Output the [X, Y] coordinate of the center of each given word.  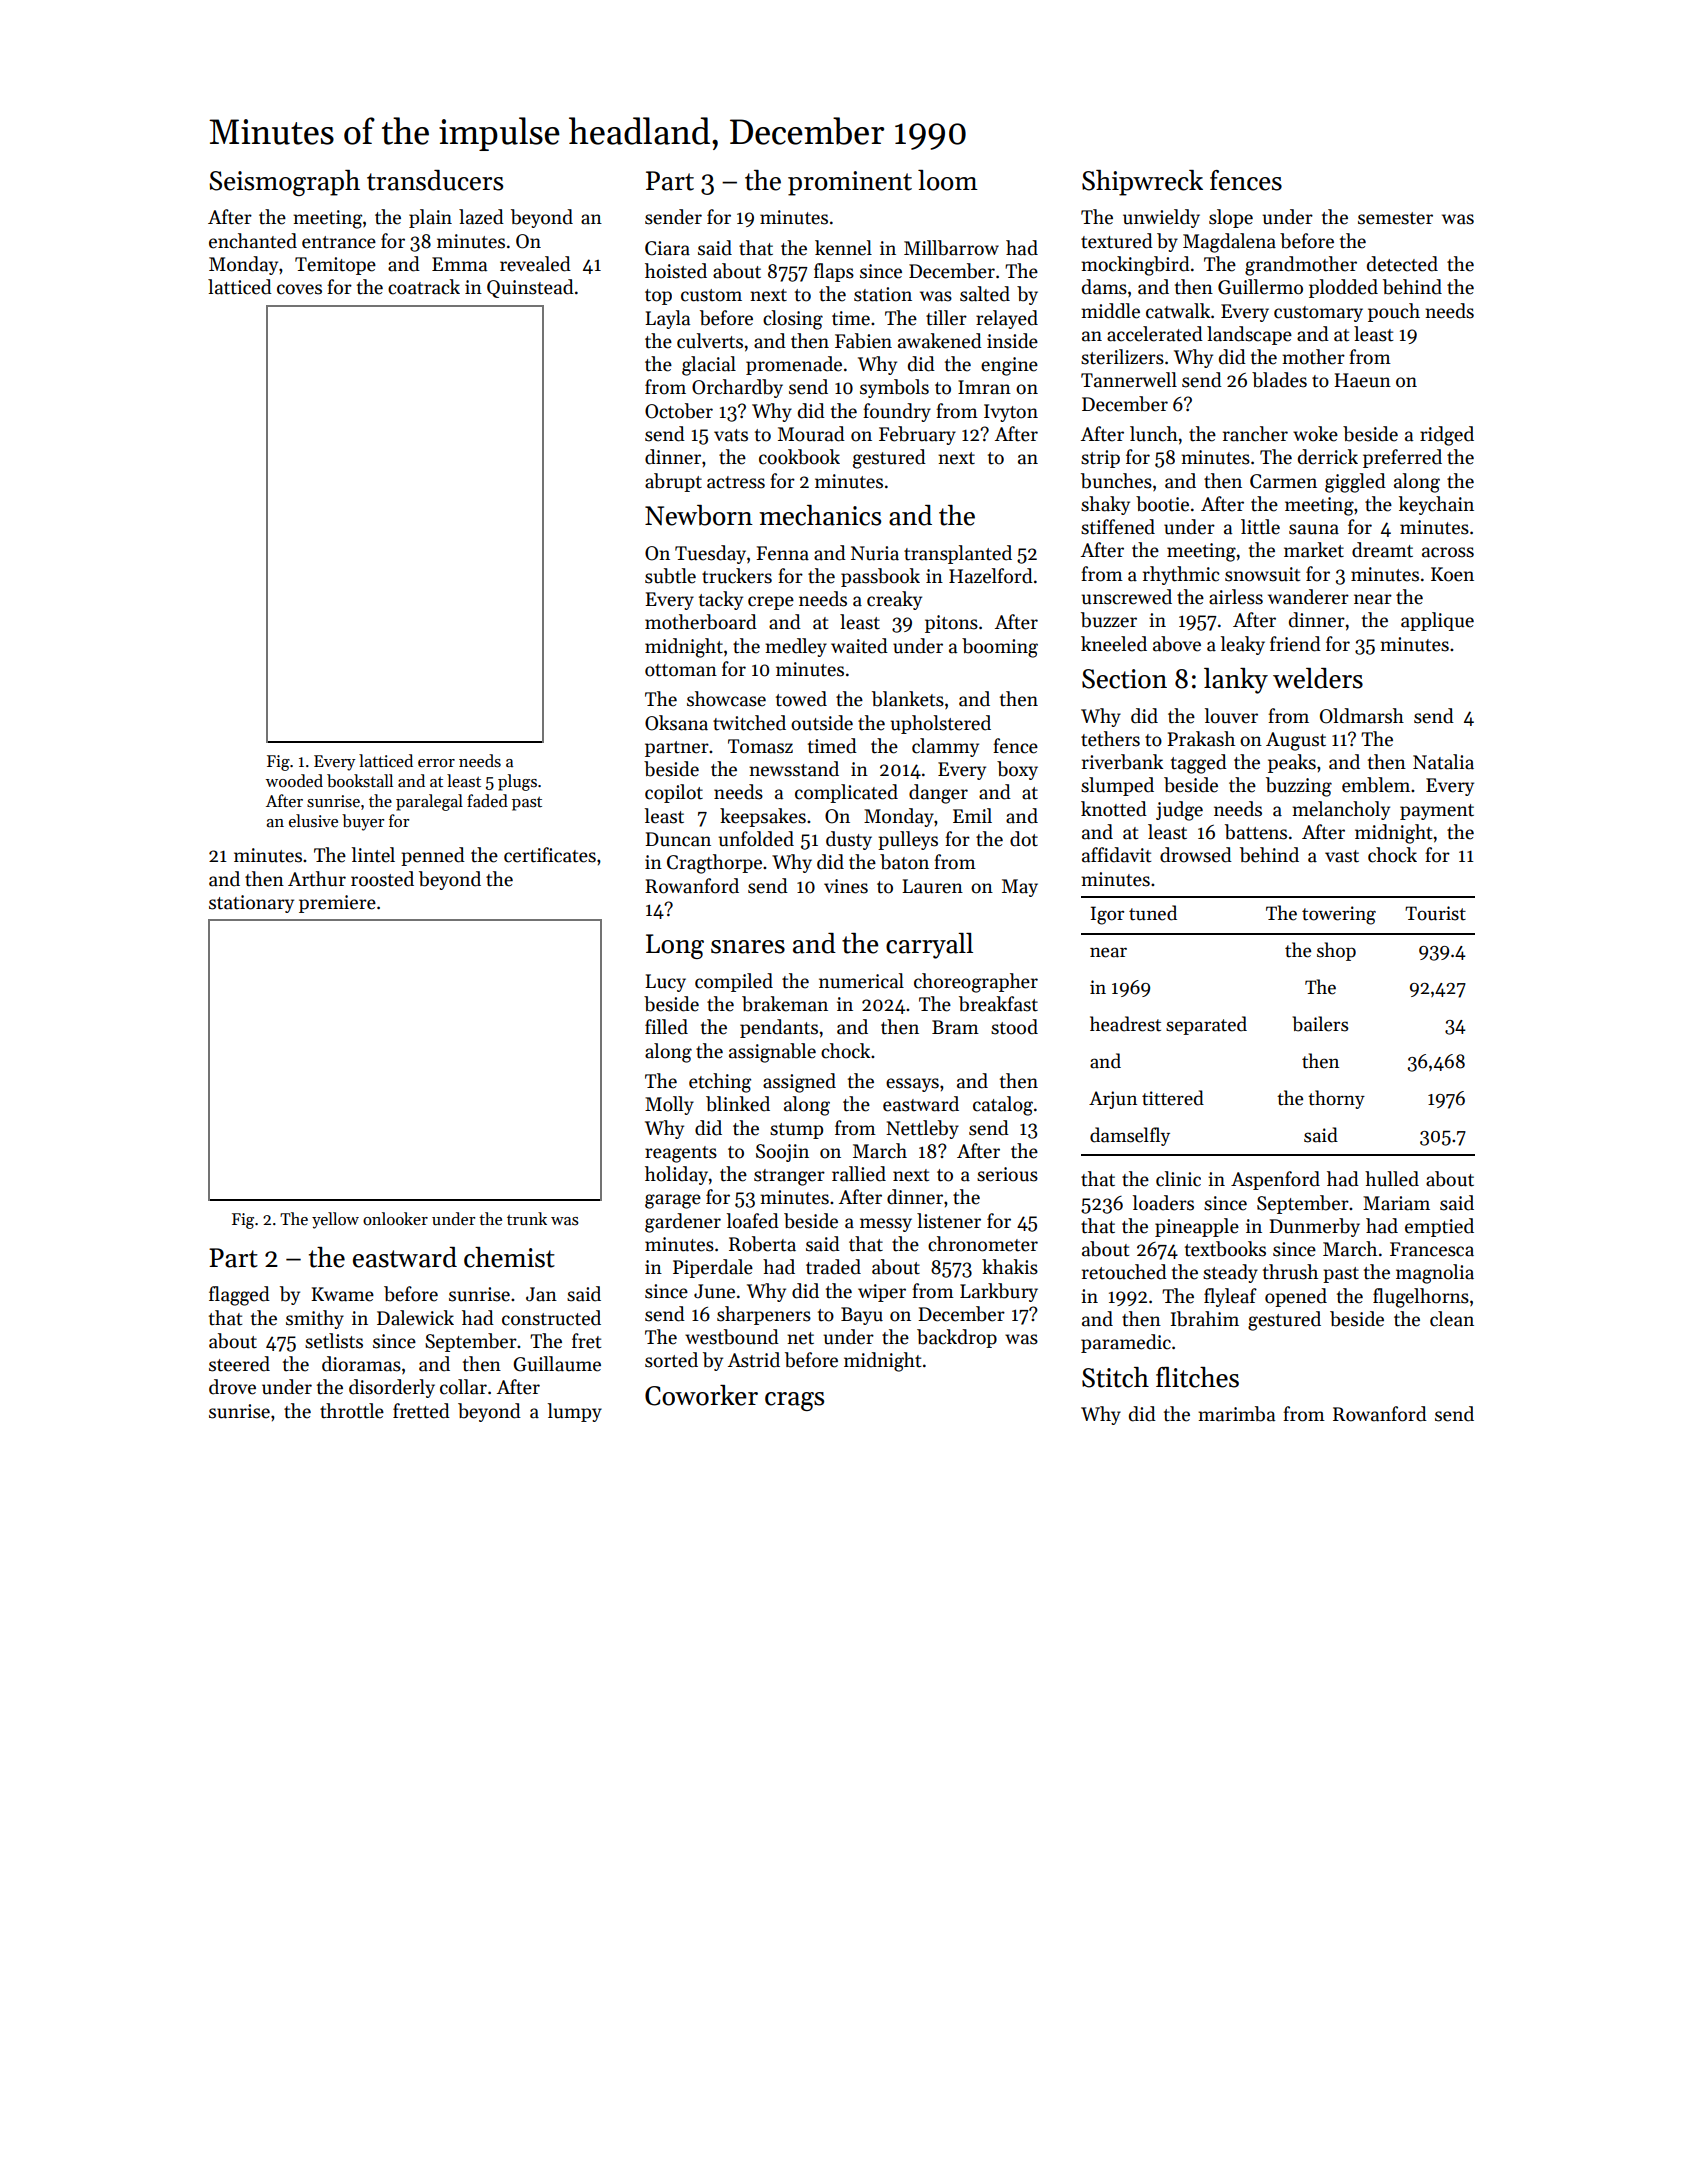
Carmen [1283, 481]
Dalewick [415, 1318]
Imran [984, 387]
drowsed [1196, 855]
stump [796, 1131]
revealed [535, 264]
